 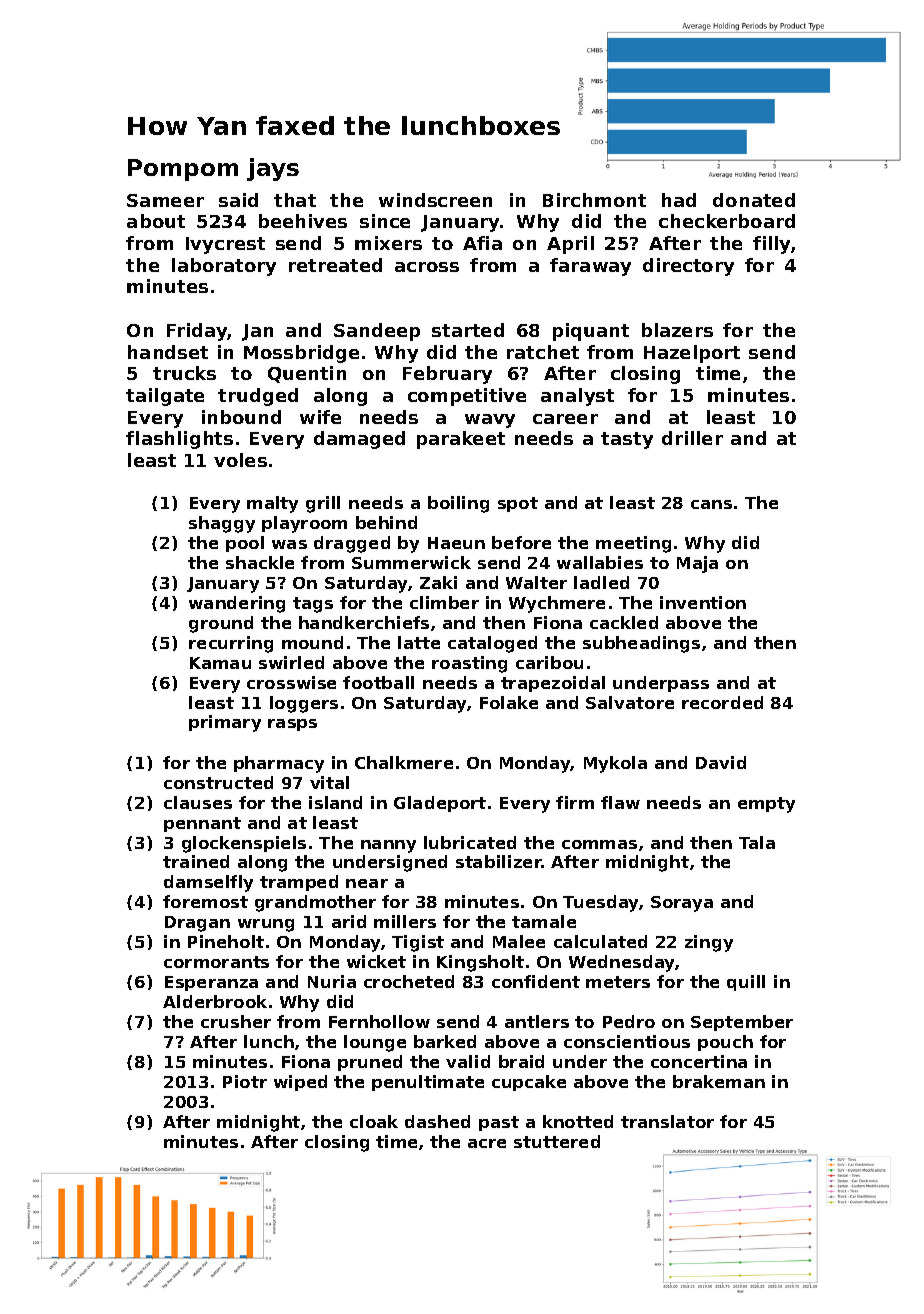 I want to click on nanny, so click(x=388, y=846).
